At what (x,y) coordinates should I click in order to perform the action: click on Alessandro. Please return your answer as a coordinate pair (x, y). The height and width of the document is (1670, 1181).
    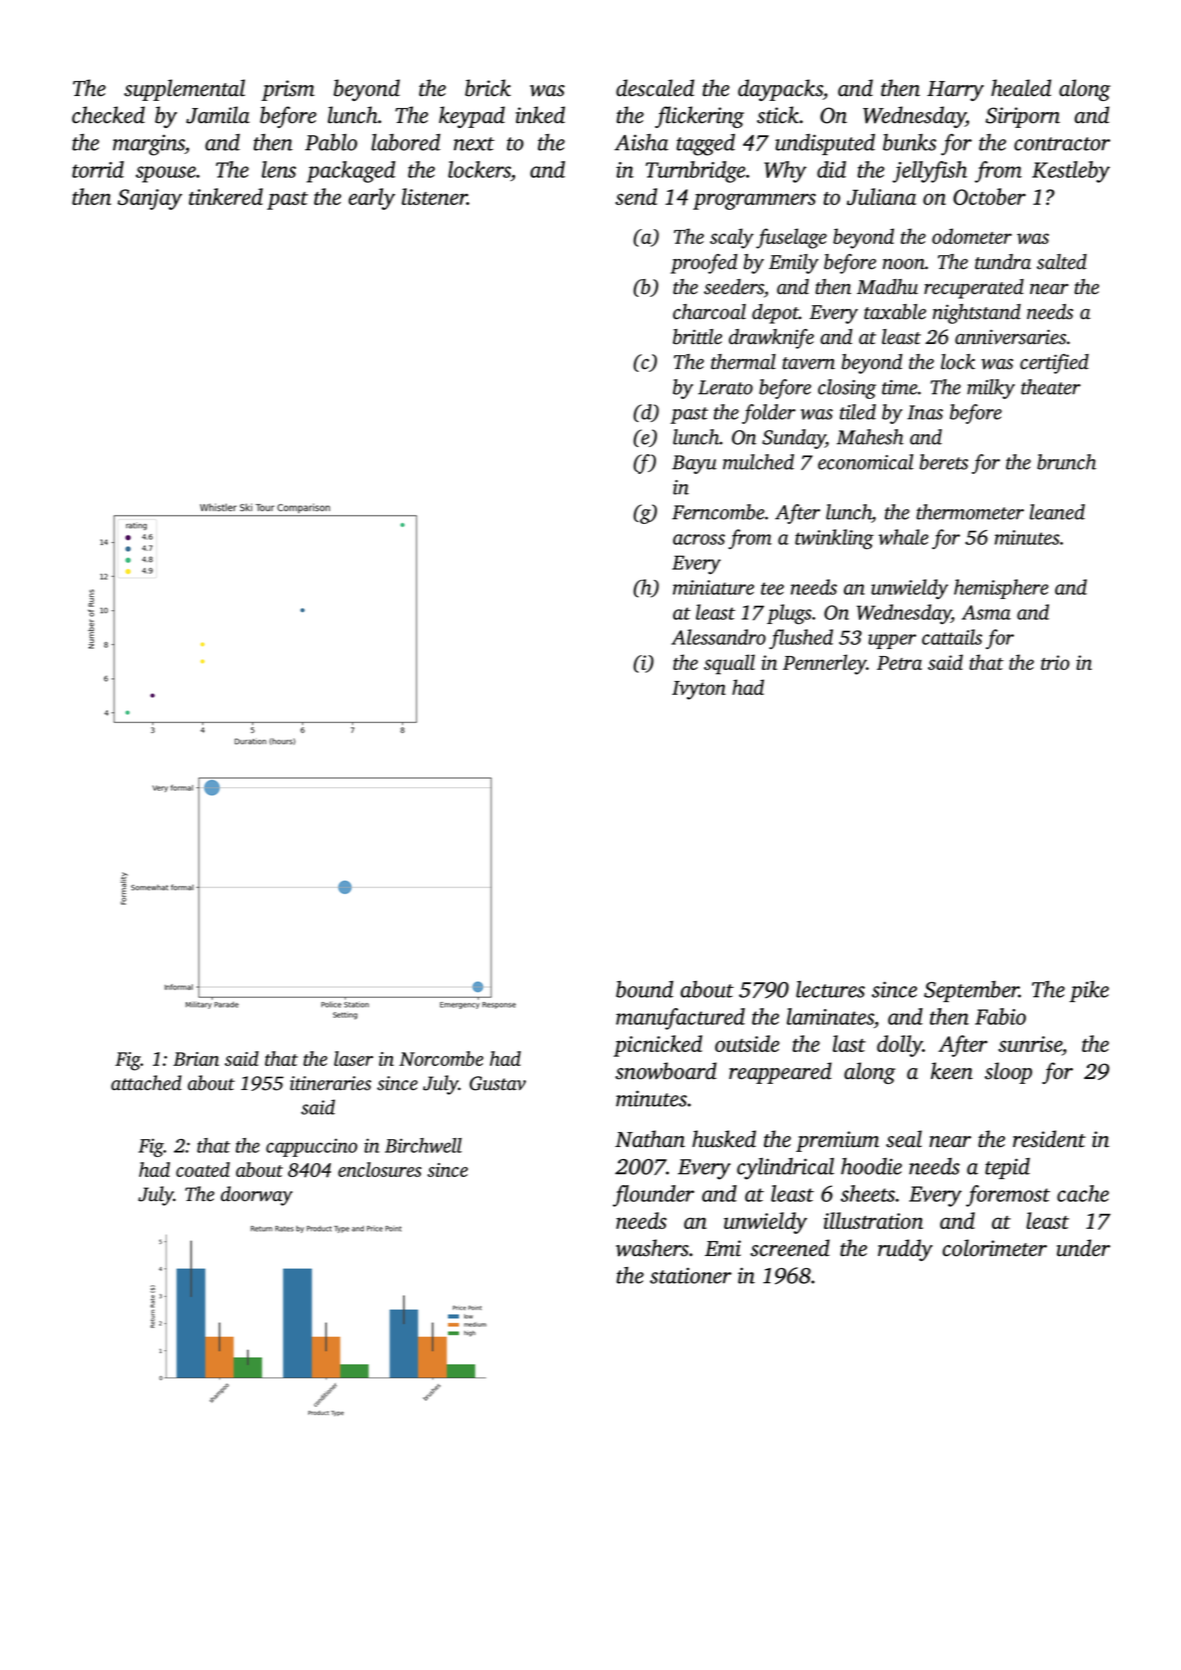
    Looking at the image, I should click on (718, 637).
